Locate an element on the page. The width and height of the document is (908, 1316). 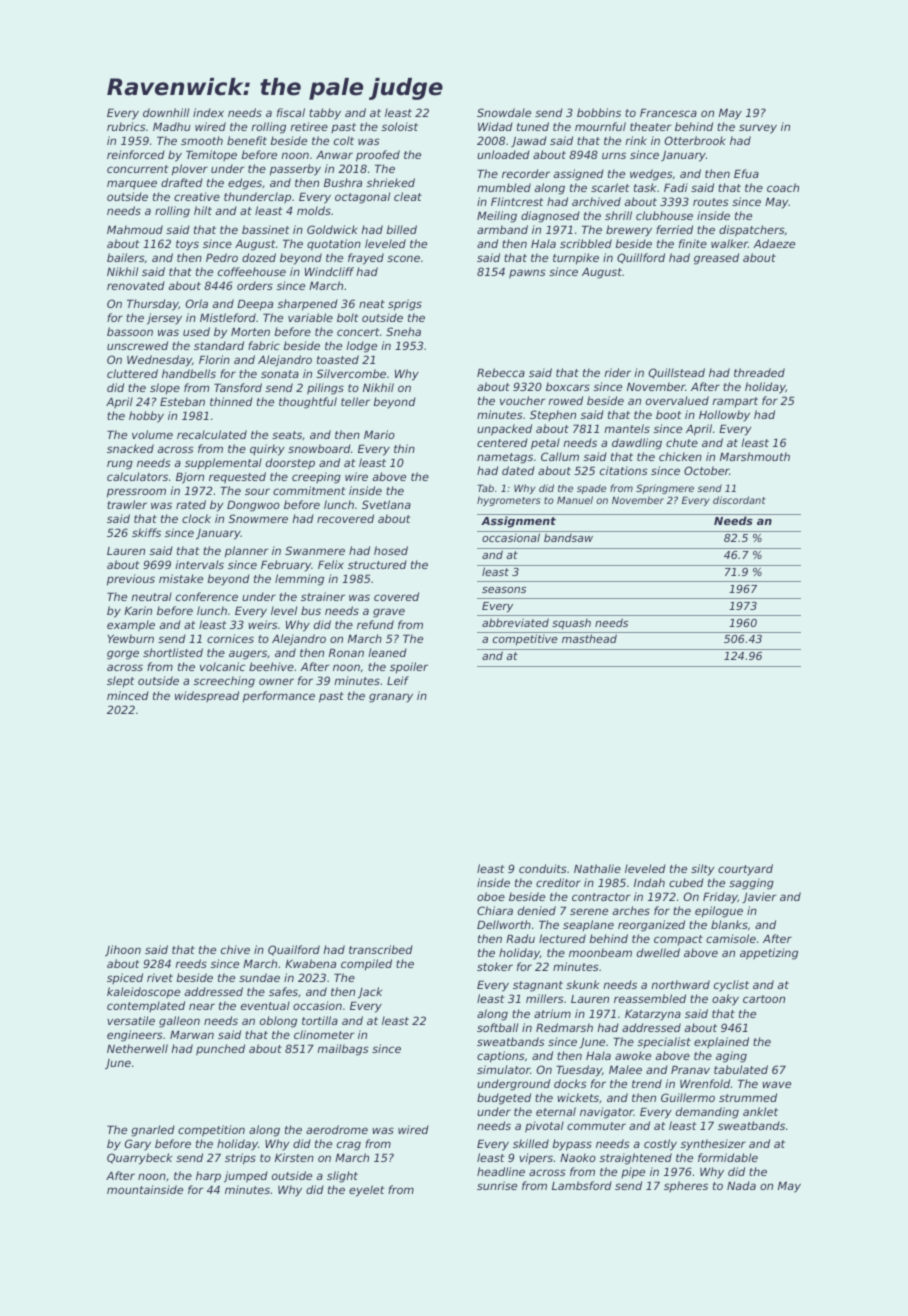
bassinet is located at coordinates (266, 229).
